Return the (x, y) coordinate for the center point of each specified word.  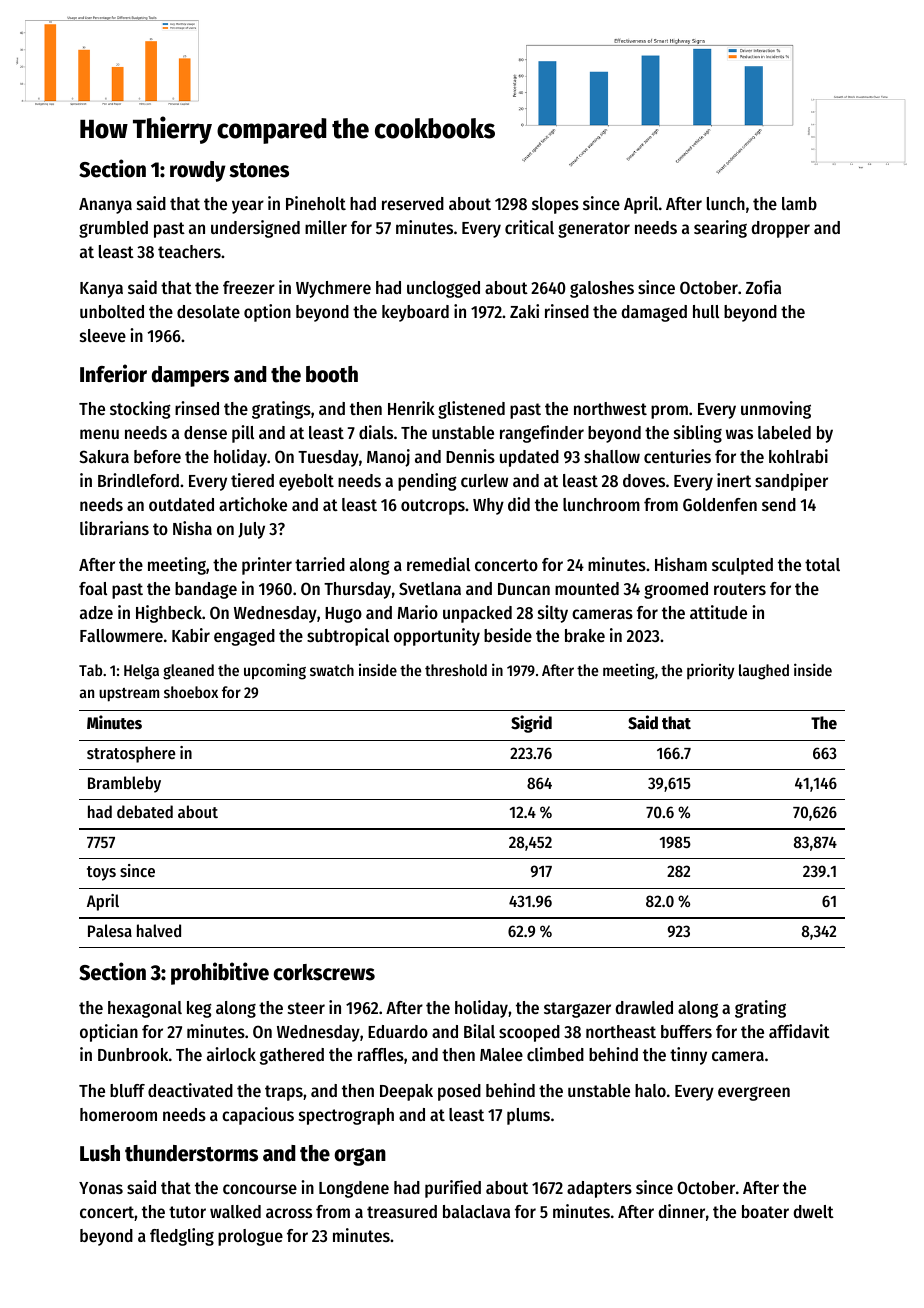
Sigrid (531, 724)
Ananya (105, 206)
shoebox (191, 692)
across (289, 1213)
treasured (402, 1211)
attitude (718, 612)
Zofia (763, 287)
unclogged (443, 289)
